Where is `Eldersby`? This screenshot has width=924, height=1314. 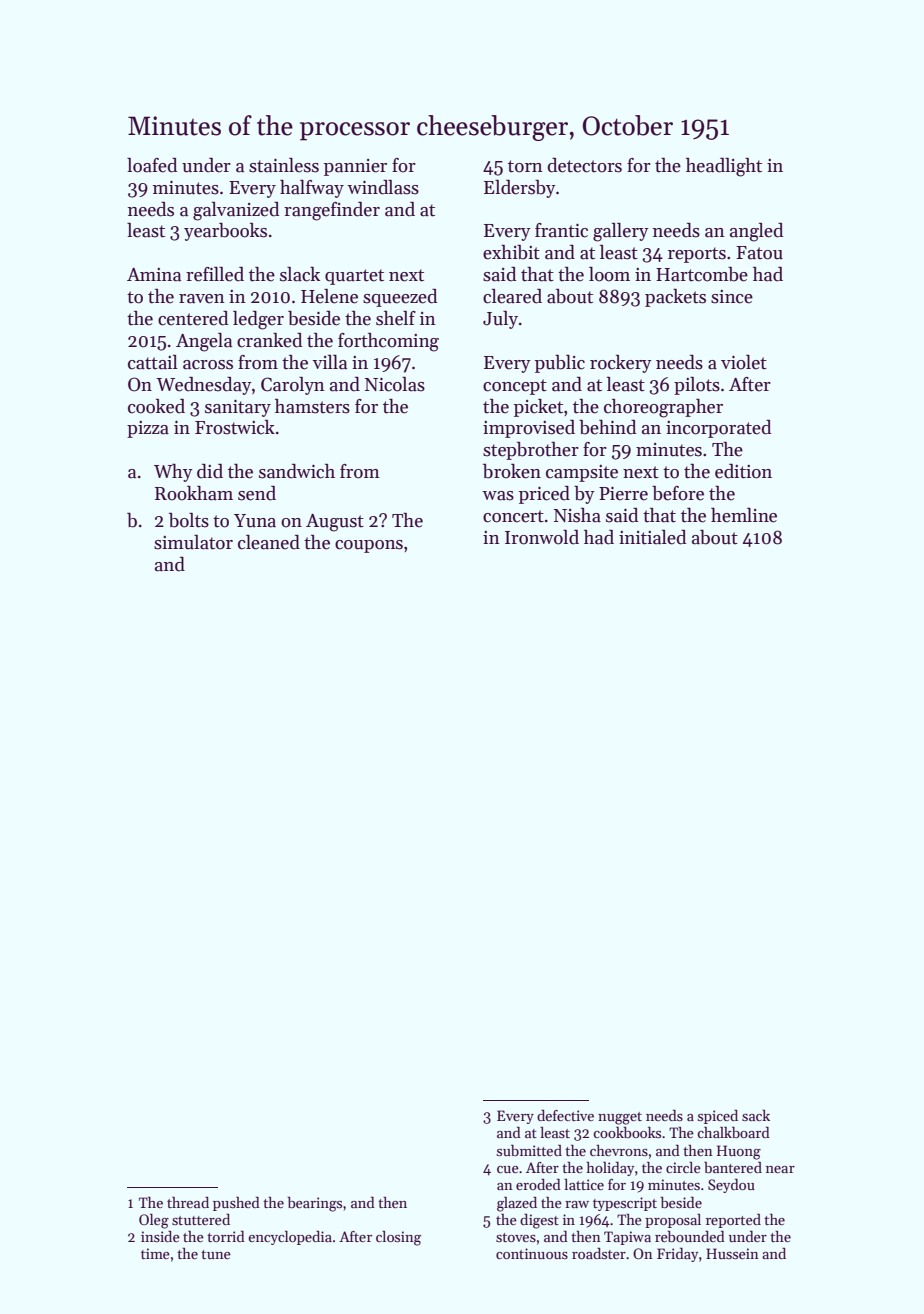
Eldersby is located at coordinates (520, 189).
